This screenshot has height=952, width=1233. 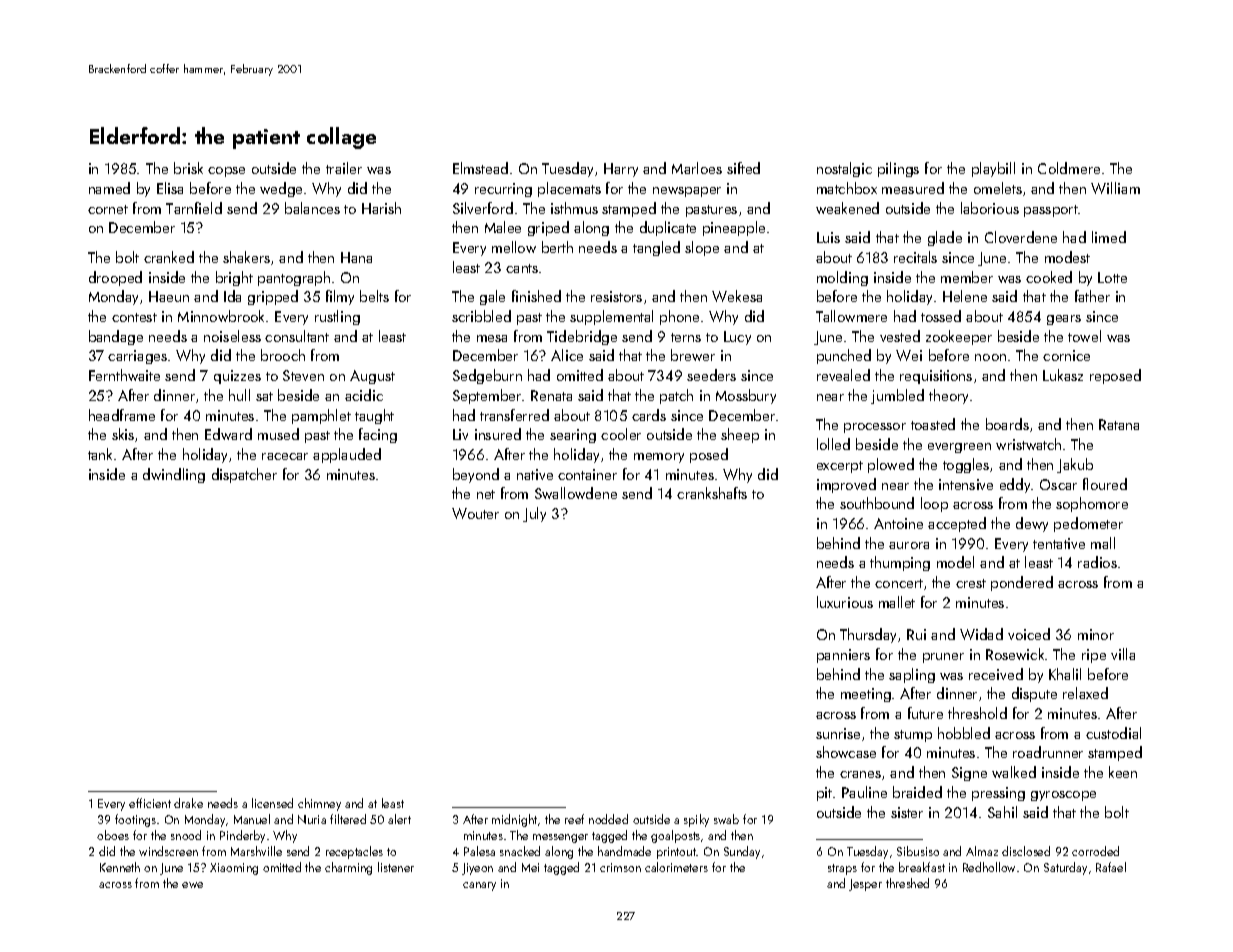 I want to click on laborious, so click(x=990, y=208).
